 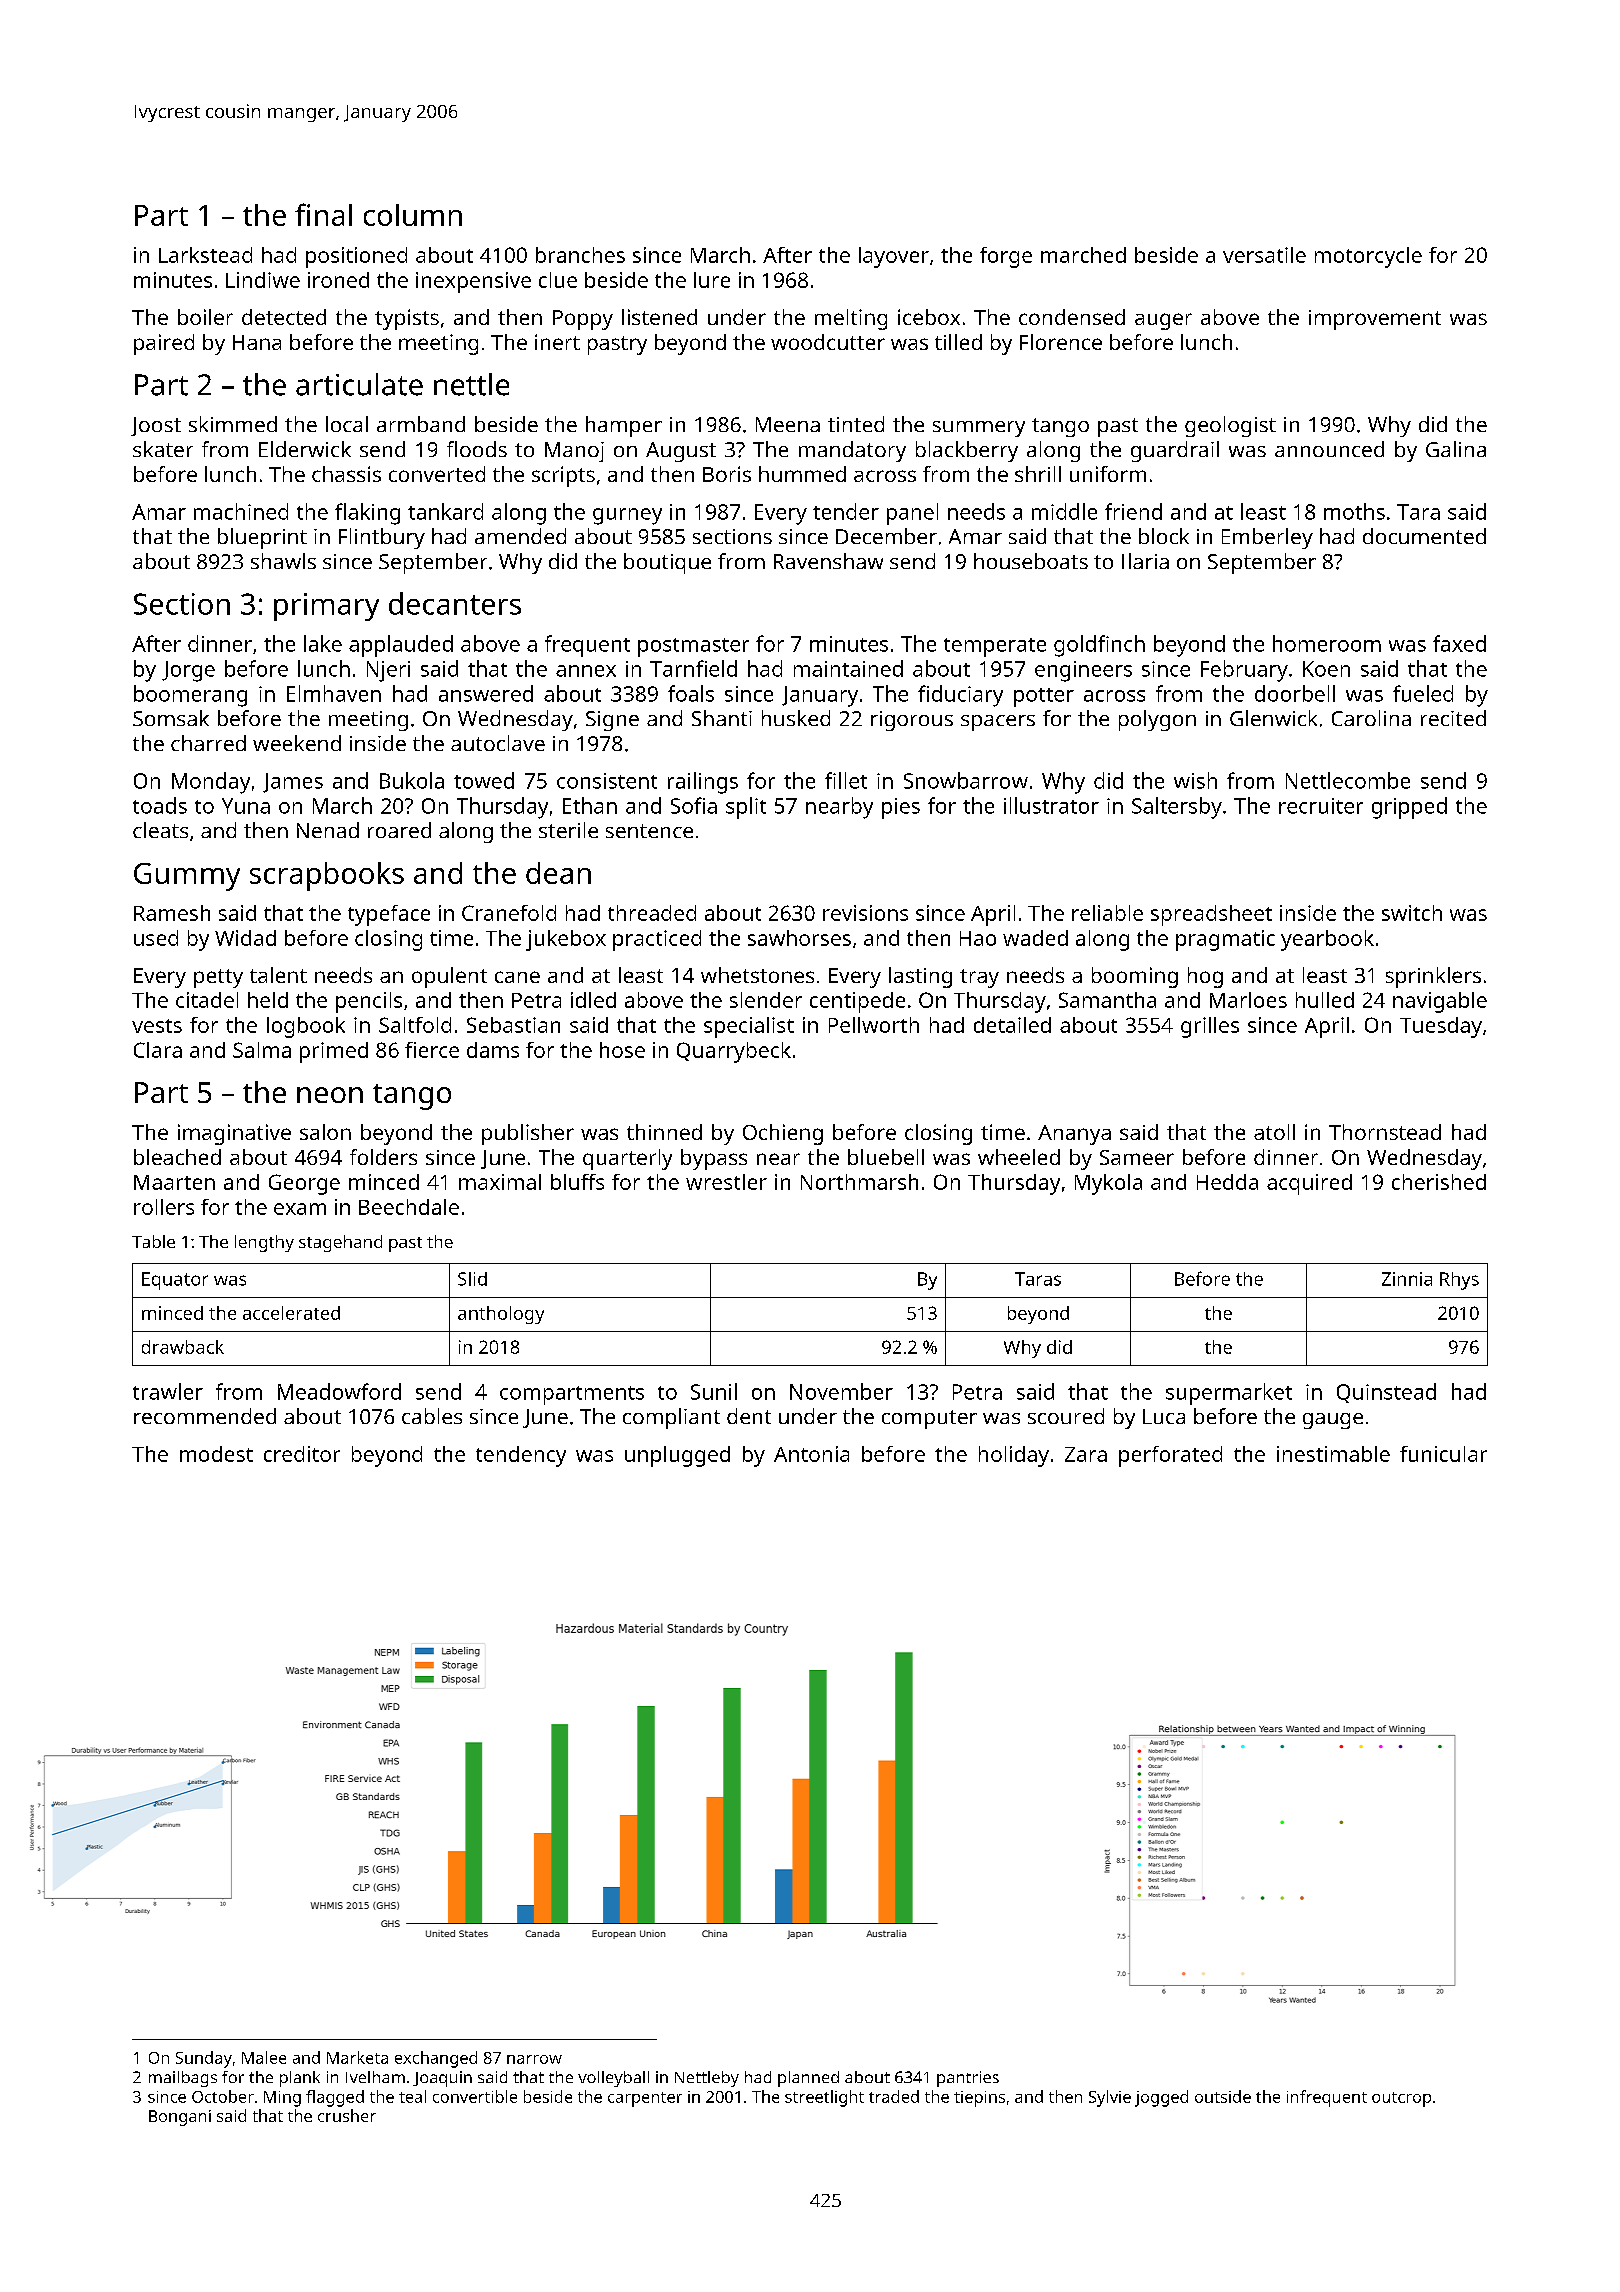 What do you see at coordinates (347, 2115) in the document?
I see `crusher` at bounding box center [347, 2115].
